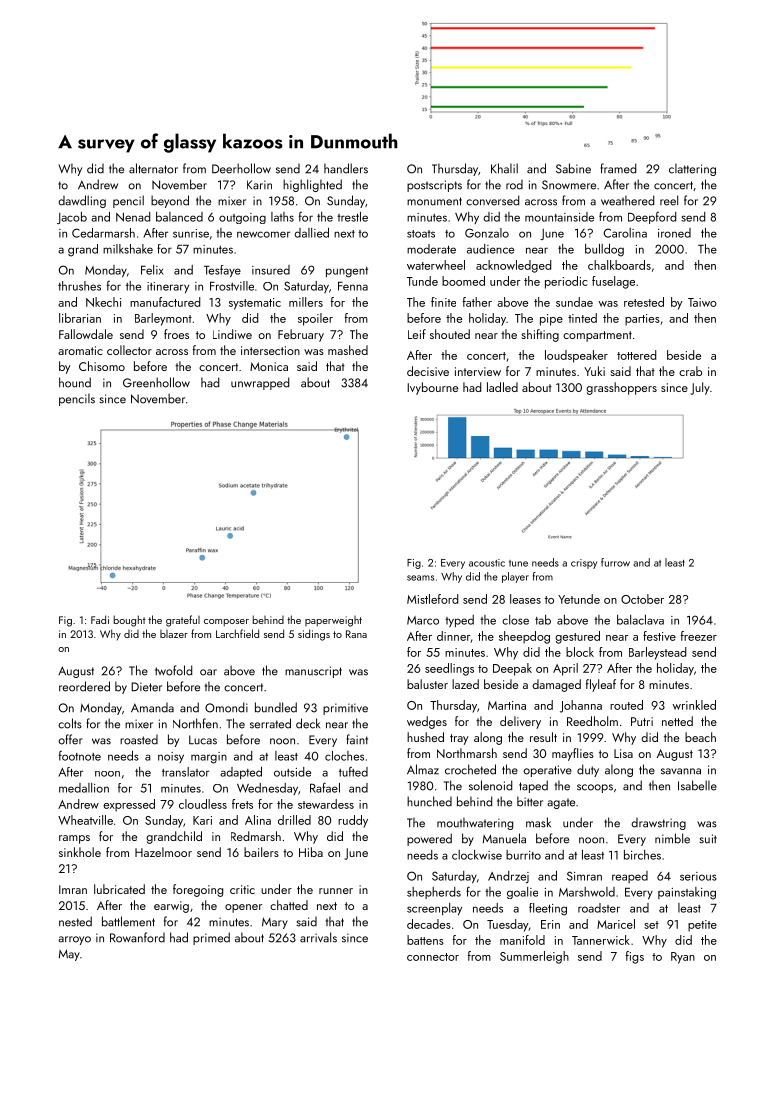 Image resolution: width=775 pixels, height=1100 pixels. Describe the element at coordinates (669, 200) in the screenshot. I see `reel` at that location.
